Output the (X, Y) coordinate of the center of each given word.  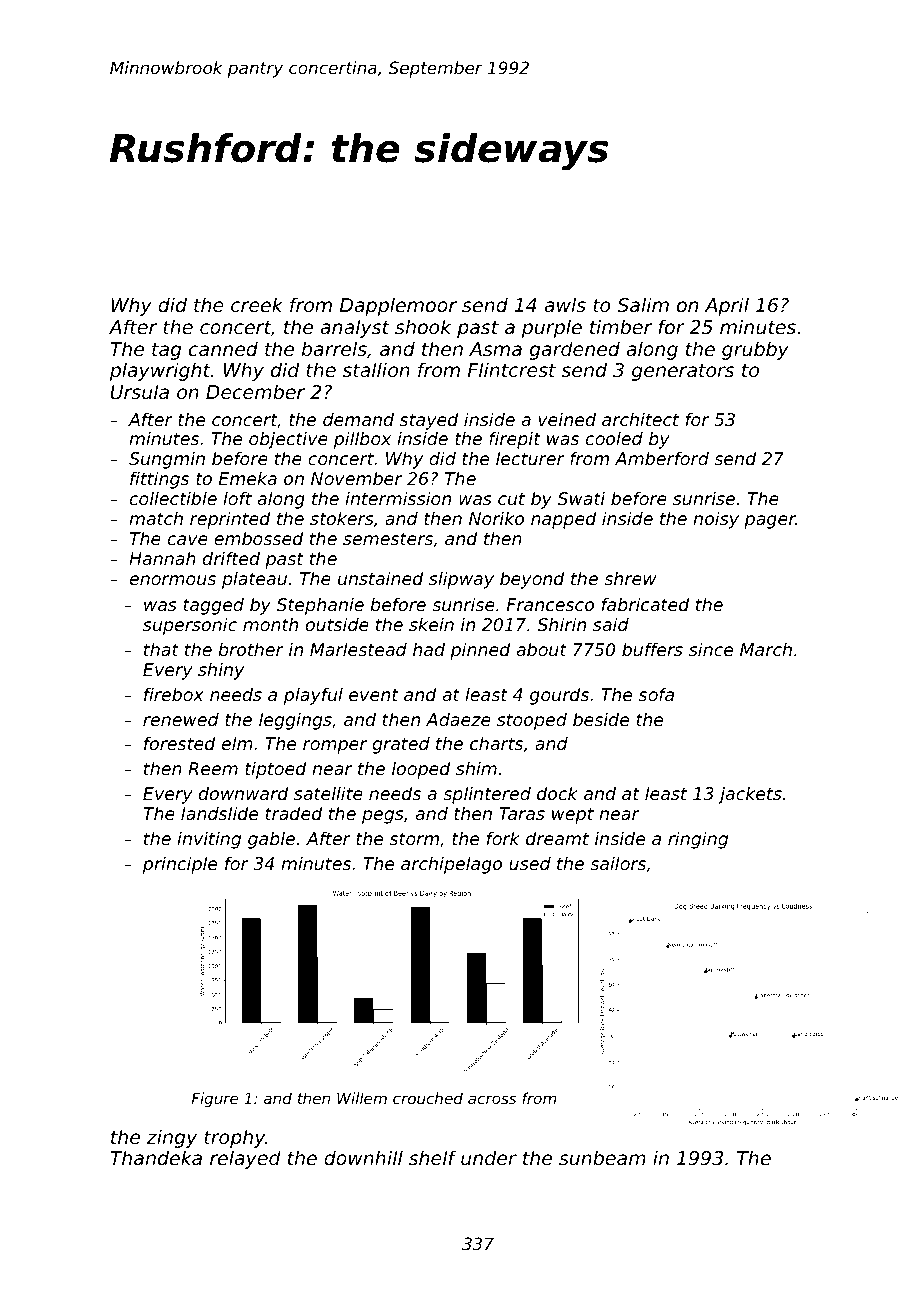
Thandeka (156, 1157)
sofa (656, 694)
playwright (160, 371)
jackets (750, 795)
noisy (716, 520)
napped (564, 520)
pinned (480, 651)
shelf (433, 1157)
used (530, 863)
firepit (515, 440)
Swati (581, 498)
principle (180, 865)
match (156, 518)
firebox (174, 694)
